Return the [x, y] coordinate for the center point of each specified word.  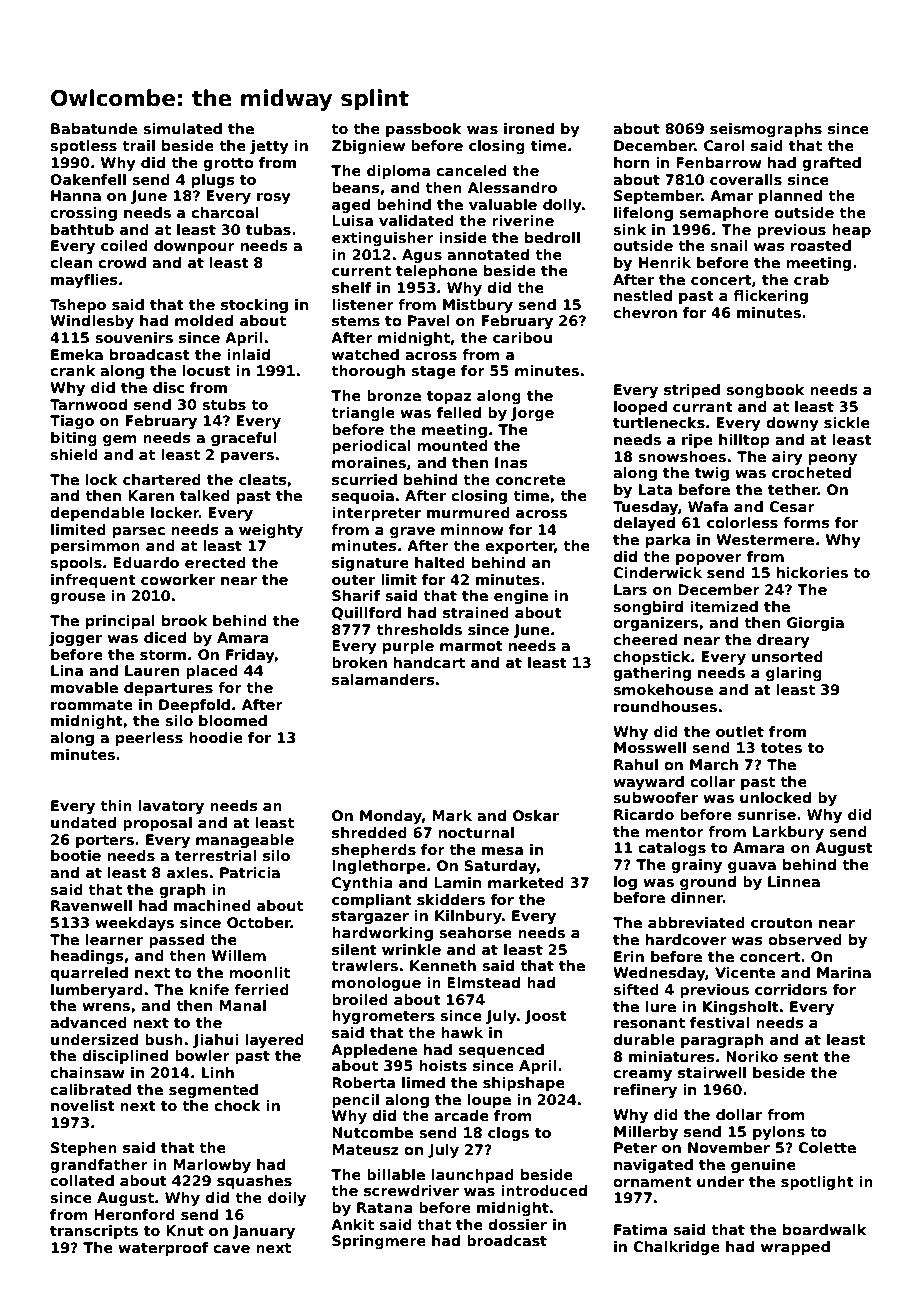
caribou [522, 337]
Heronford [134, 1214]
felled [459, 412]
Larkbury [788, 833]
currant [703, 407]
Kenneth [443, 965]
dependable [97, 514]
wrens [106, 1007]
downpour [194, 247]
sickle [847, 422]
